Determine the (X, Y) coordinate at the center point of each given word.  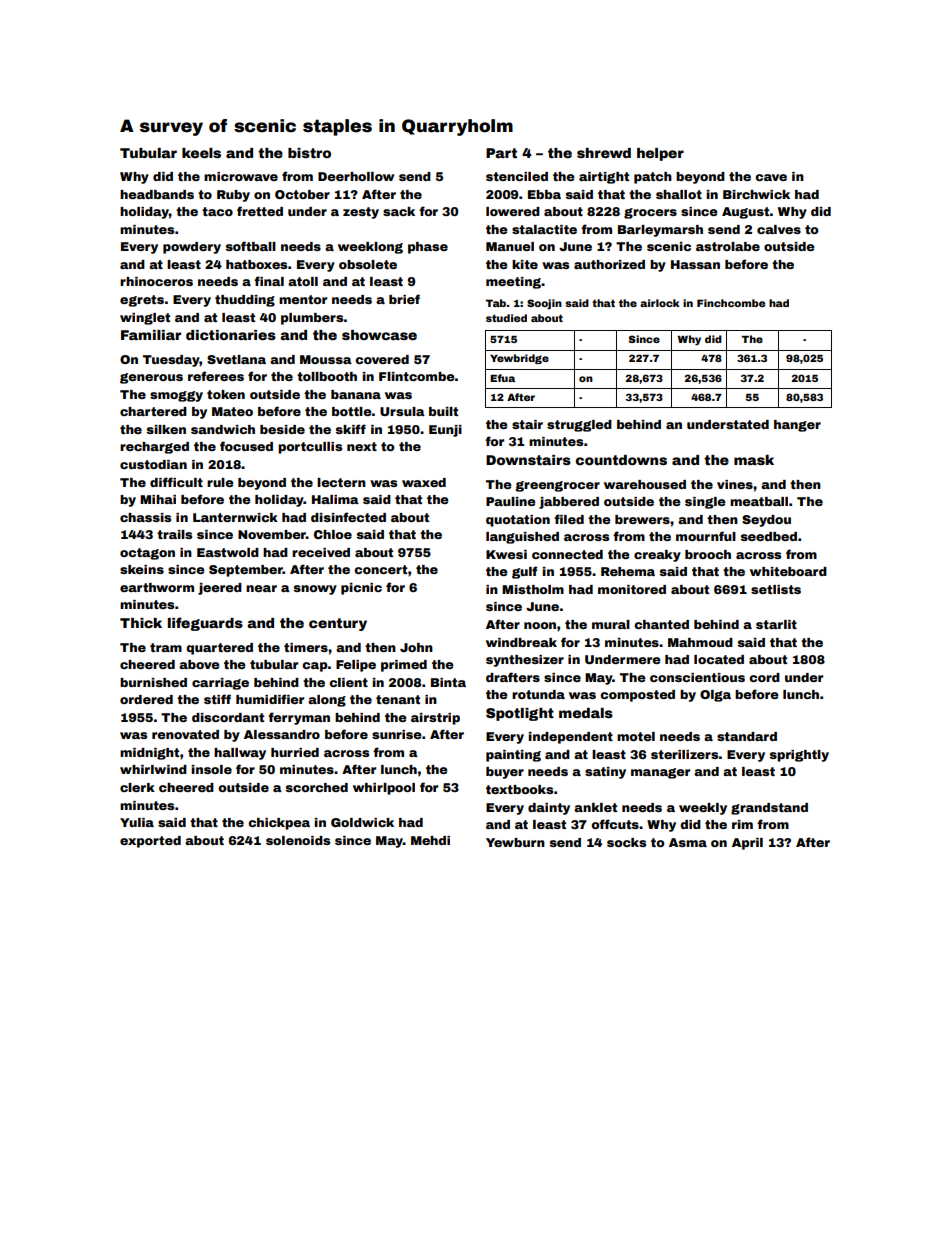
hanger (797, 426)
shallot (679, 194)
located (719, 659)
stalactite (544, 229)
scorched (317, 787)
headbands (157, 194)
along (327, 701)
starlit (776, 624)
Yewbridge (519, 359)
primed (404, 666)
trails (174, 534)
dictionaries (231, 335)
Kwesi (506, 554)
